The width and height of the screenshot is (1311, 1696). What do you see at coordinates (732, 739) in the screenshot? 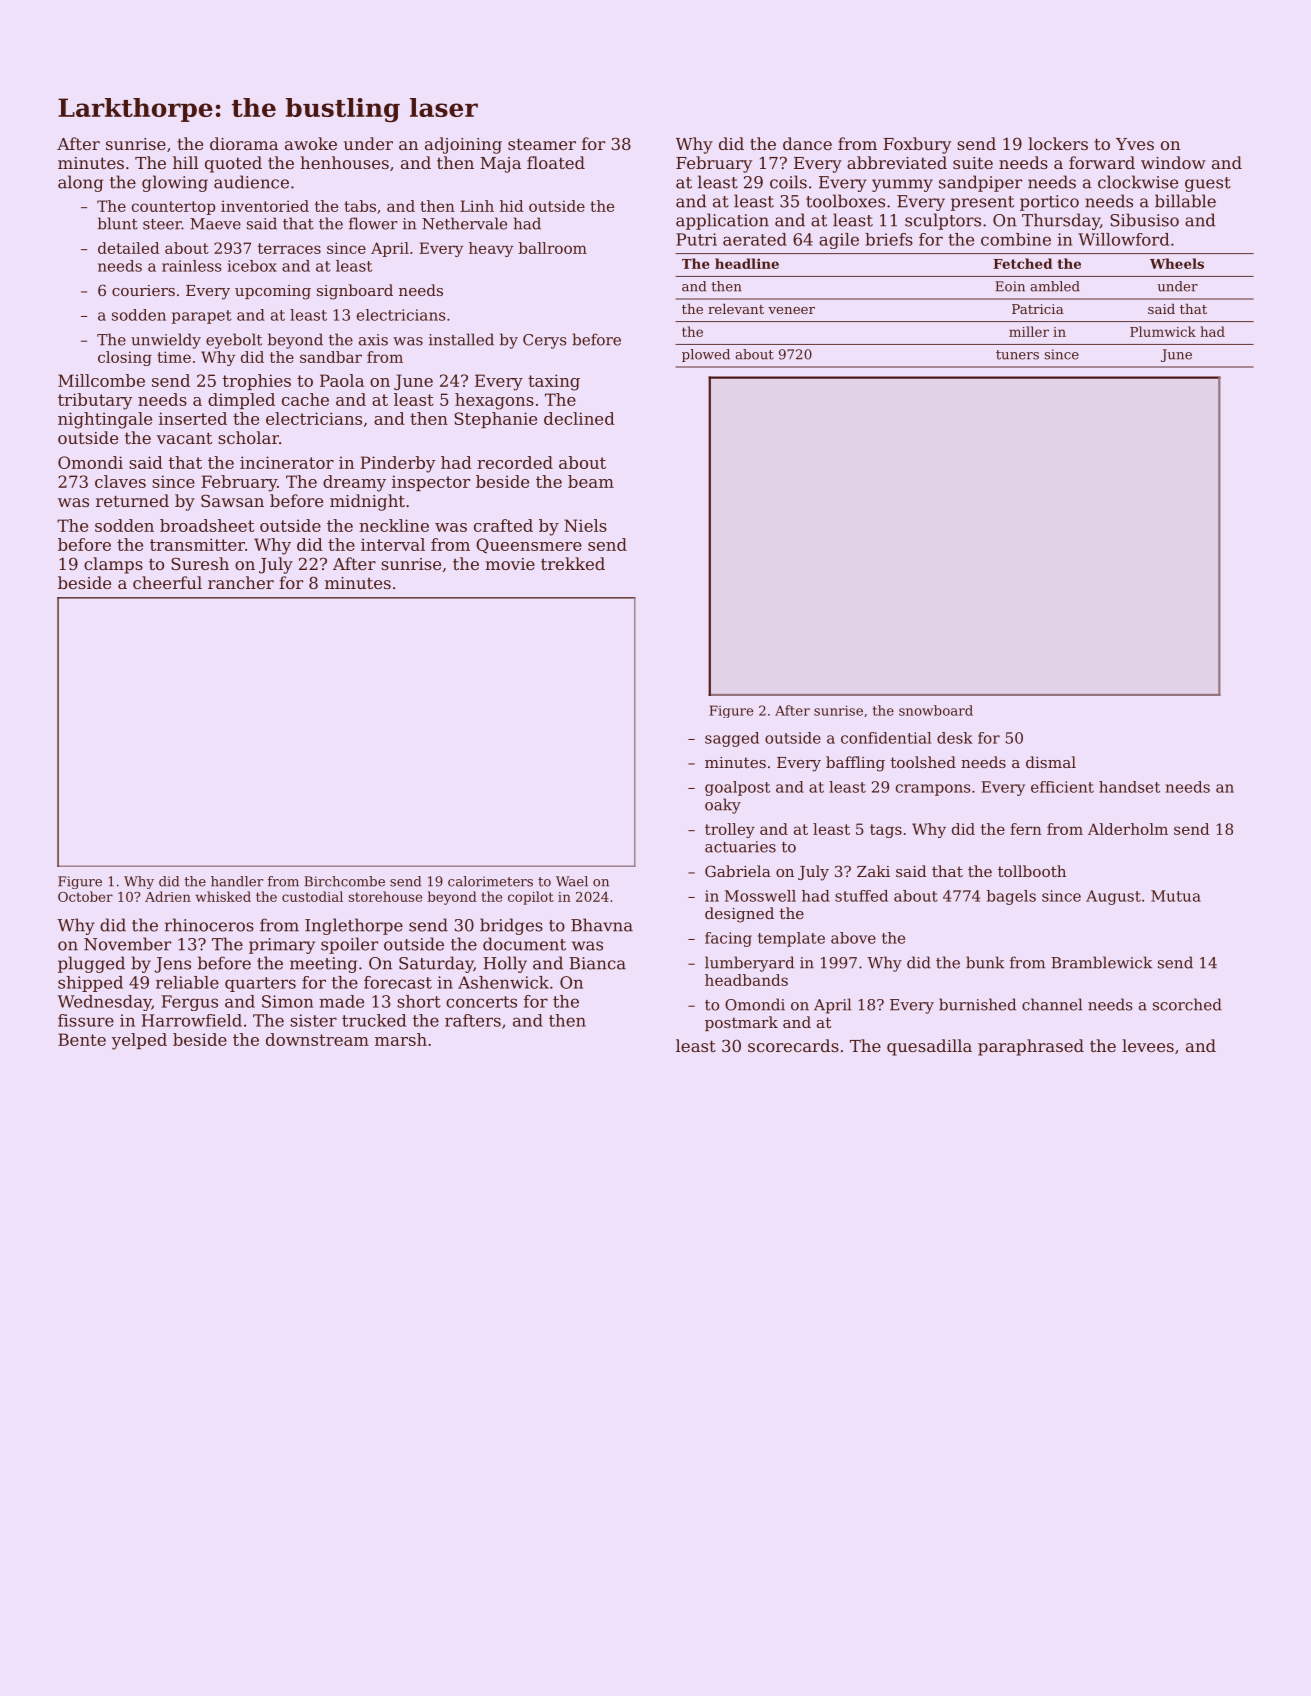
I see `sagged` at bounding box center [732, 739].
